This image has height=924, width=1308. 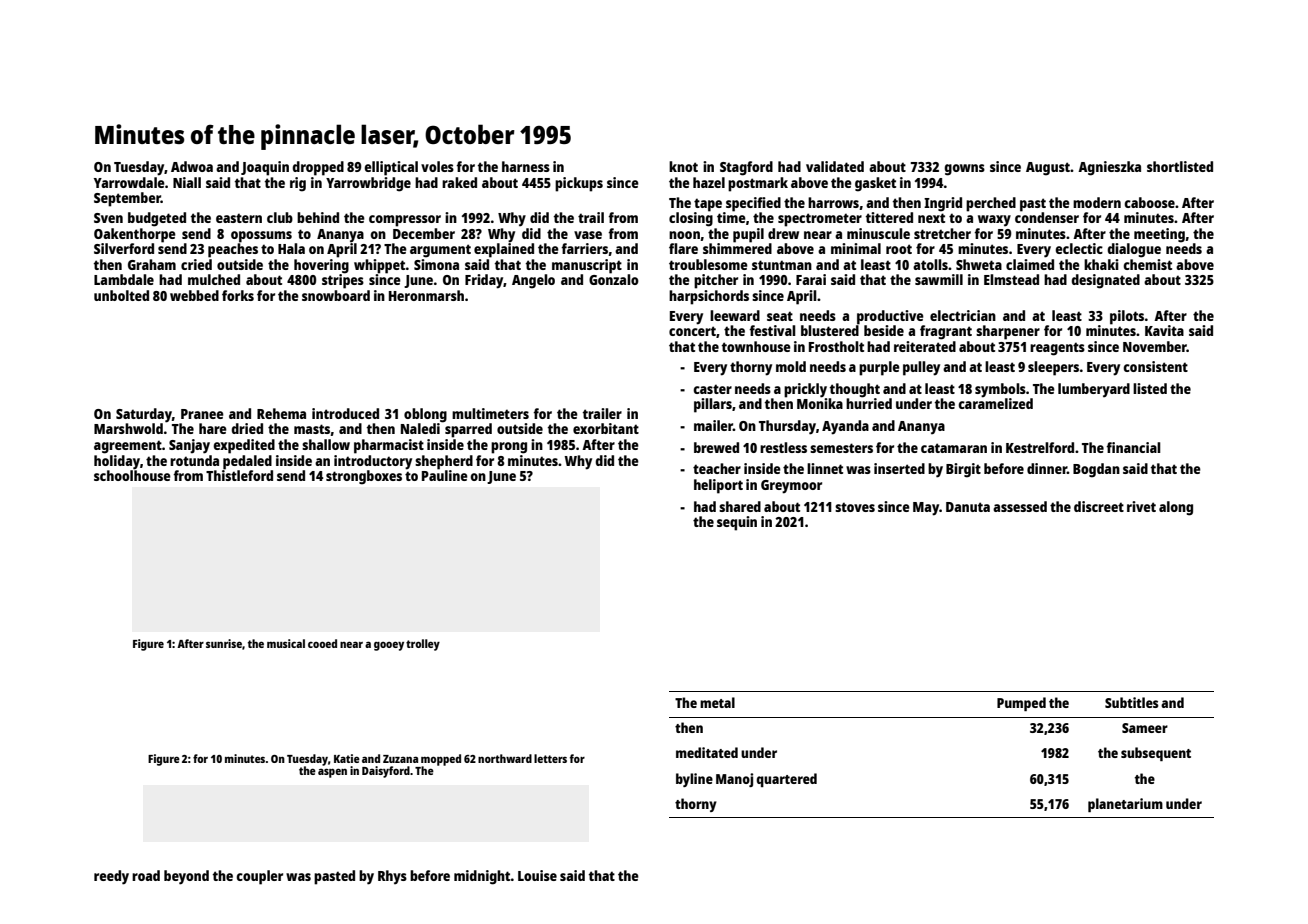 I want to click on sparred, so click(x=468, y=430).
